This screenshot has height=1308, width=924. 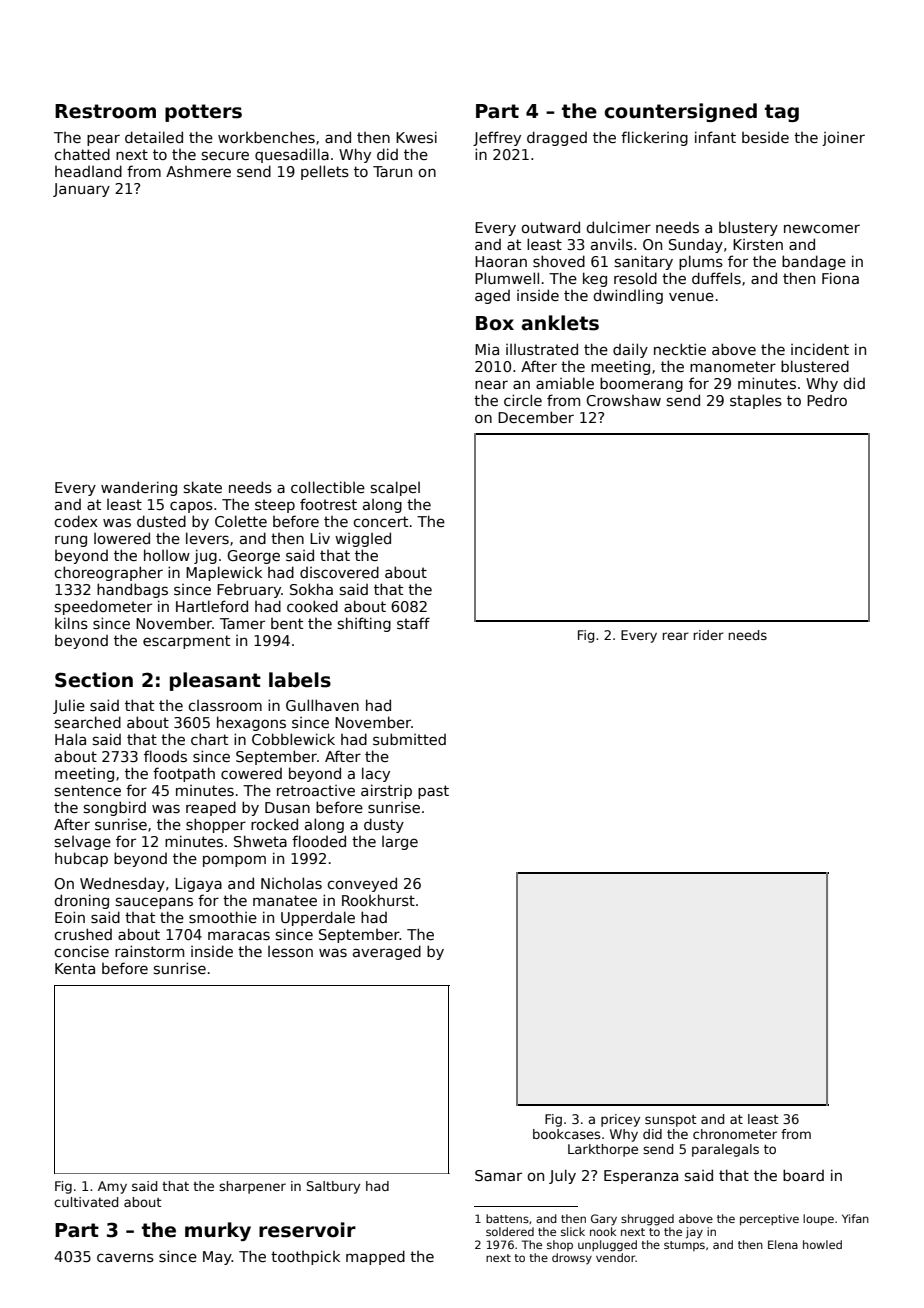 I want to click on Restroom, so click(x=105, y=111).
